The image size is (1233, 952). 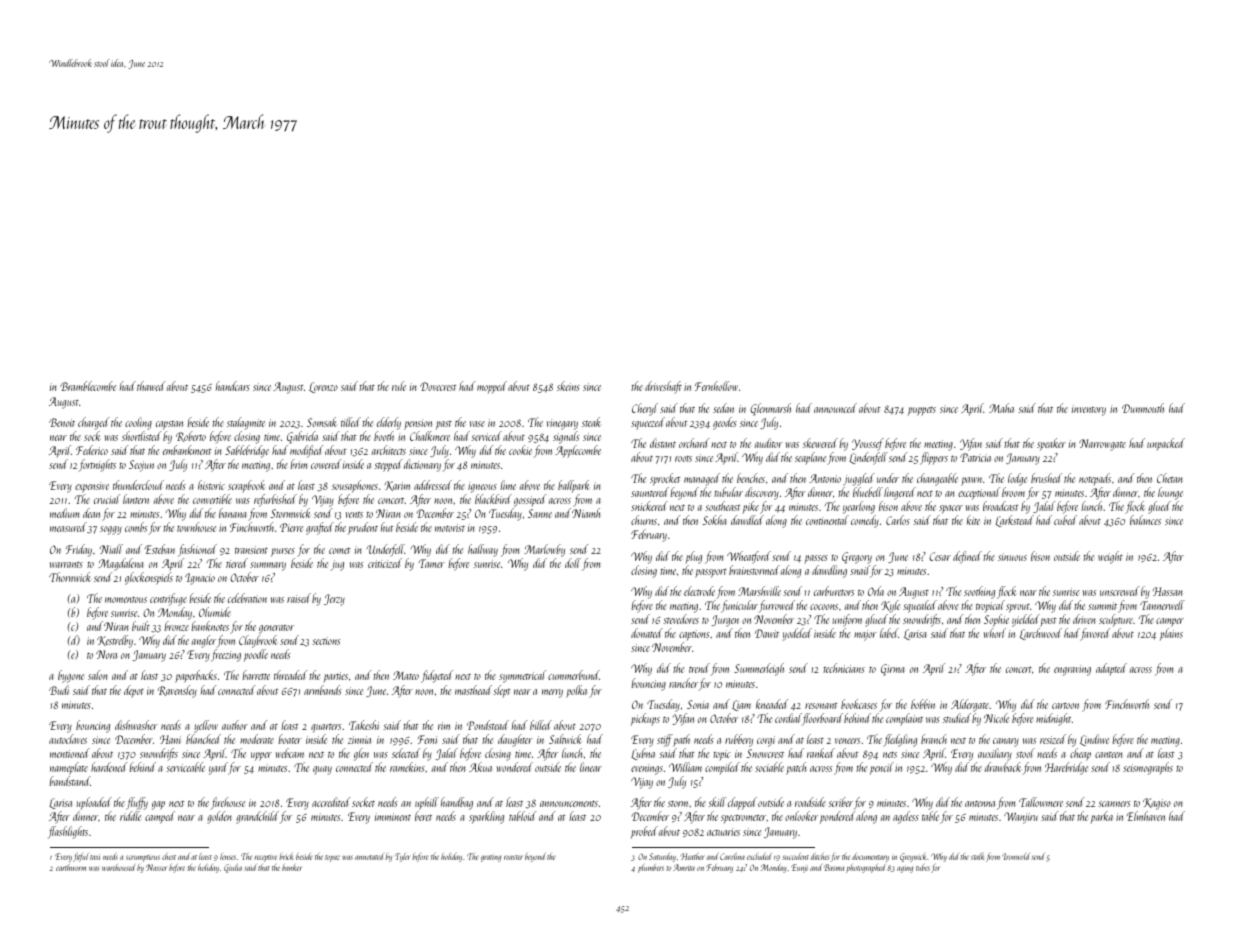 I want to click on Magdalena, so click(x=121, y=564).
